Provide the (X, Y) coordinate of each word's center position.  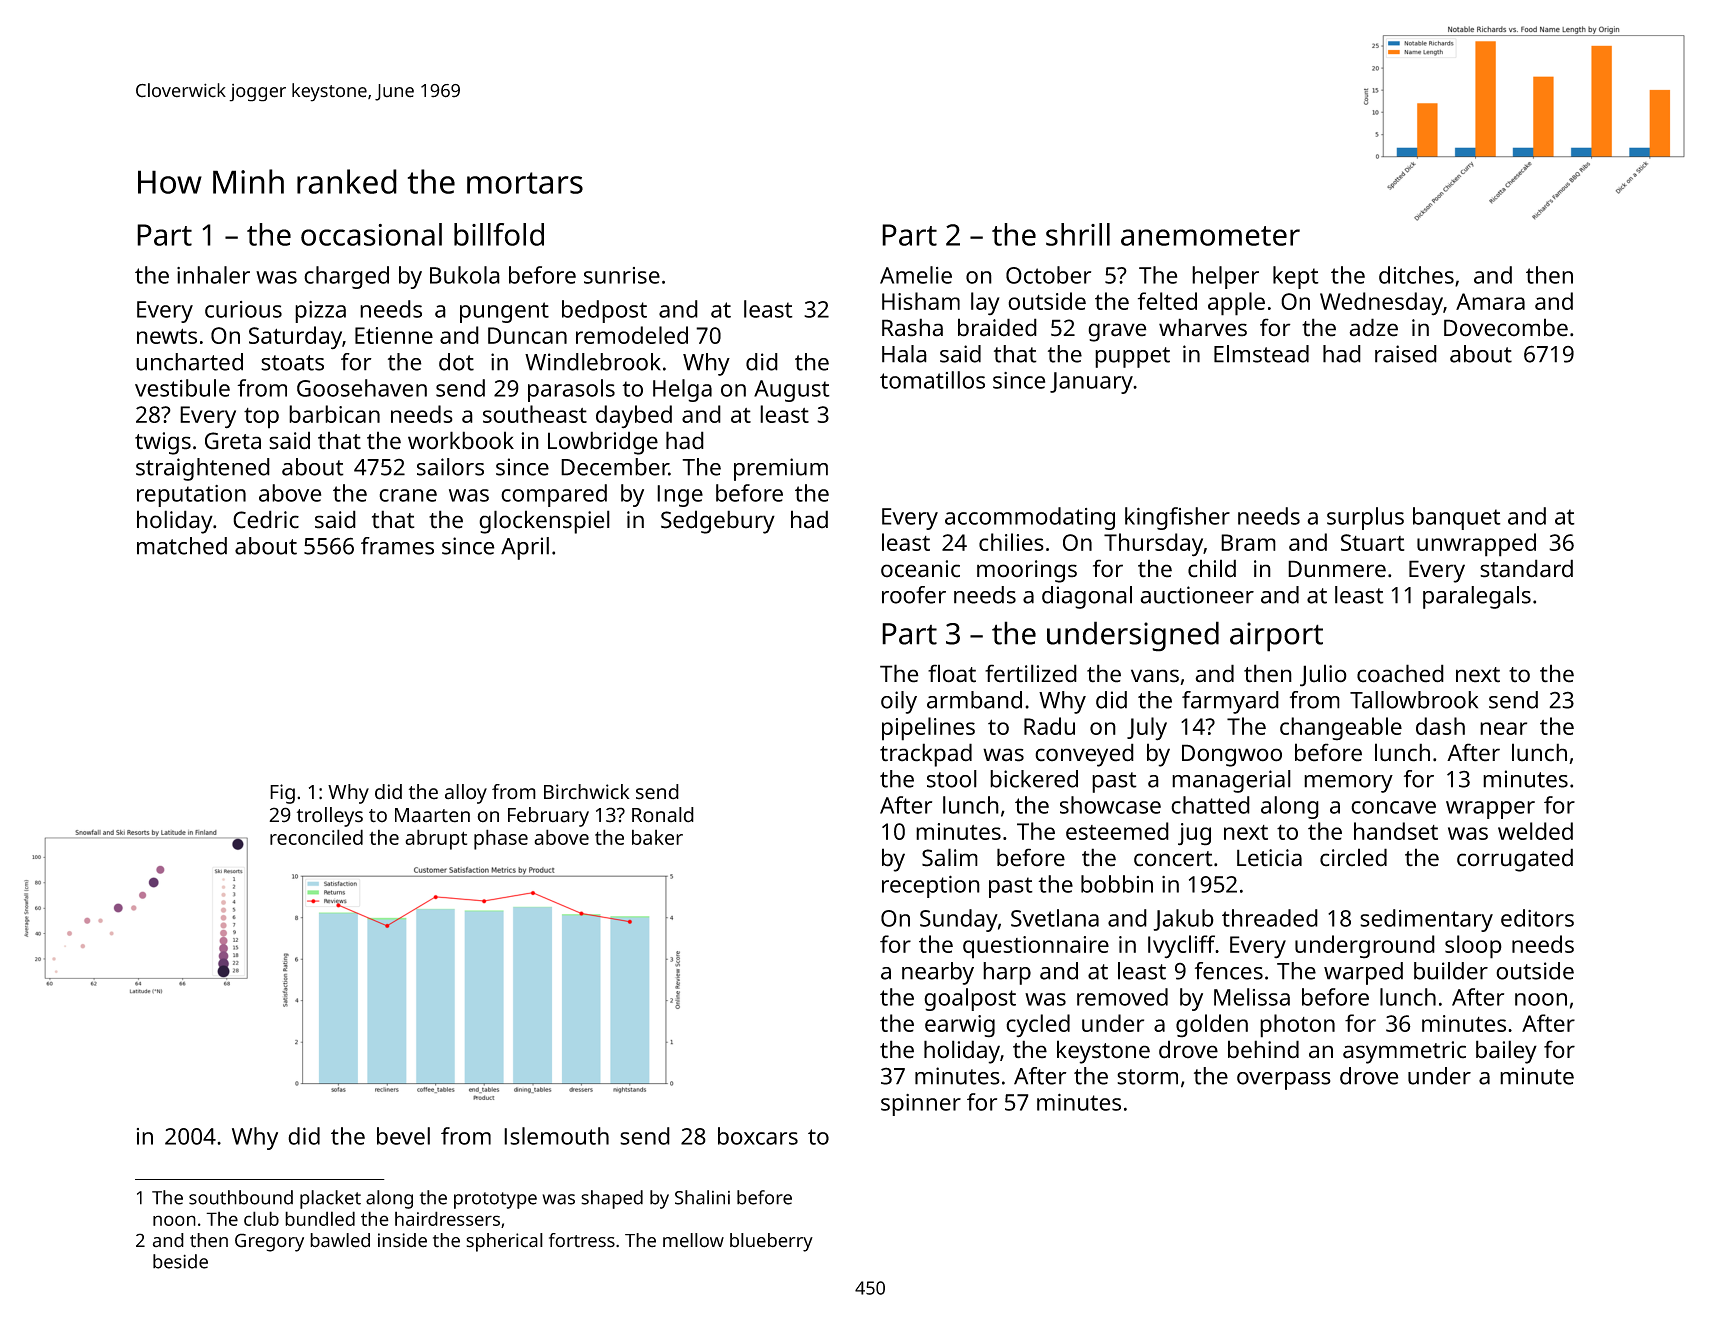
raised (1406, 354)
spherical (504, 1242)
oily (899, 702)
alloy (466, 794)
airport (1276, 637)
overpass (1284, 1081)
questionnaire (1036, 947)
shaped (612, 1199)
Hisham (921, 301)
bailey (1506, 1052)
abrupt (436, 839)
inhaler (213, 275)
